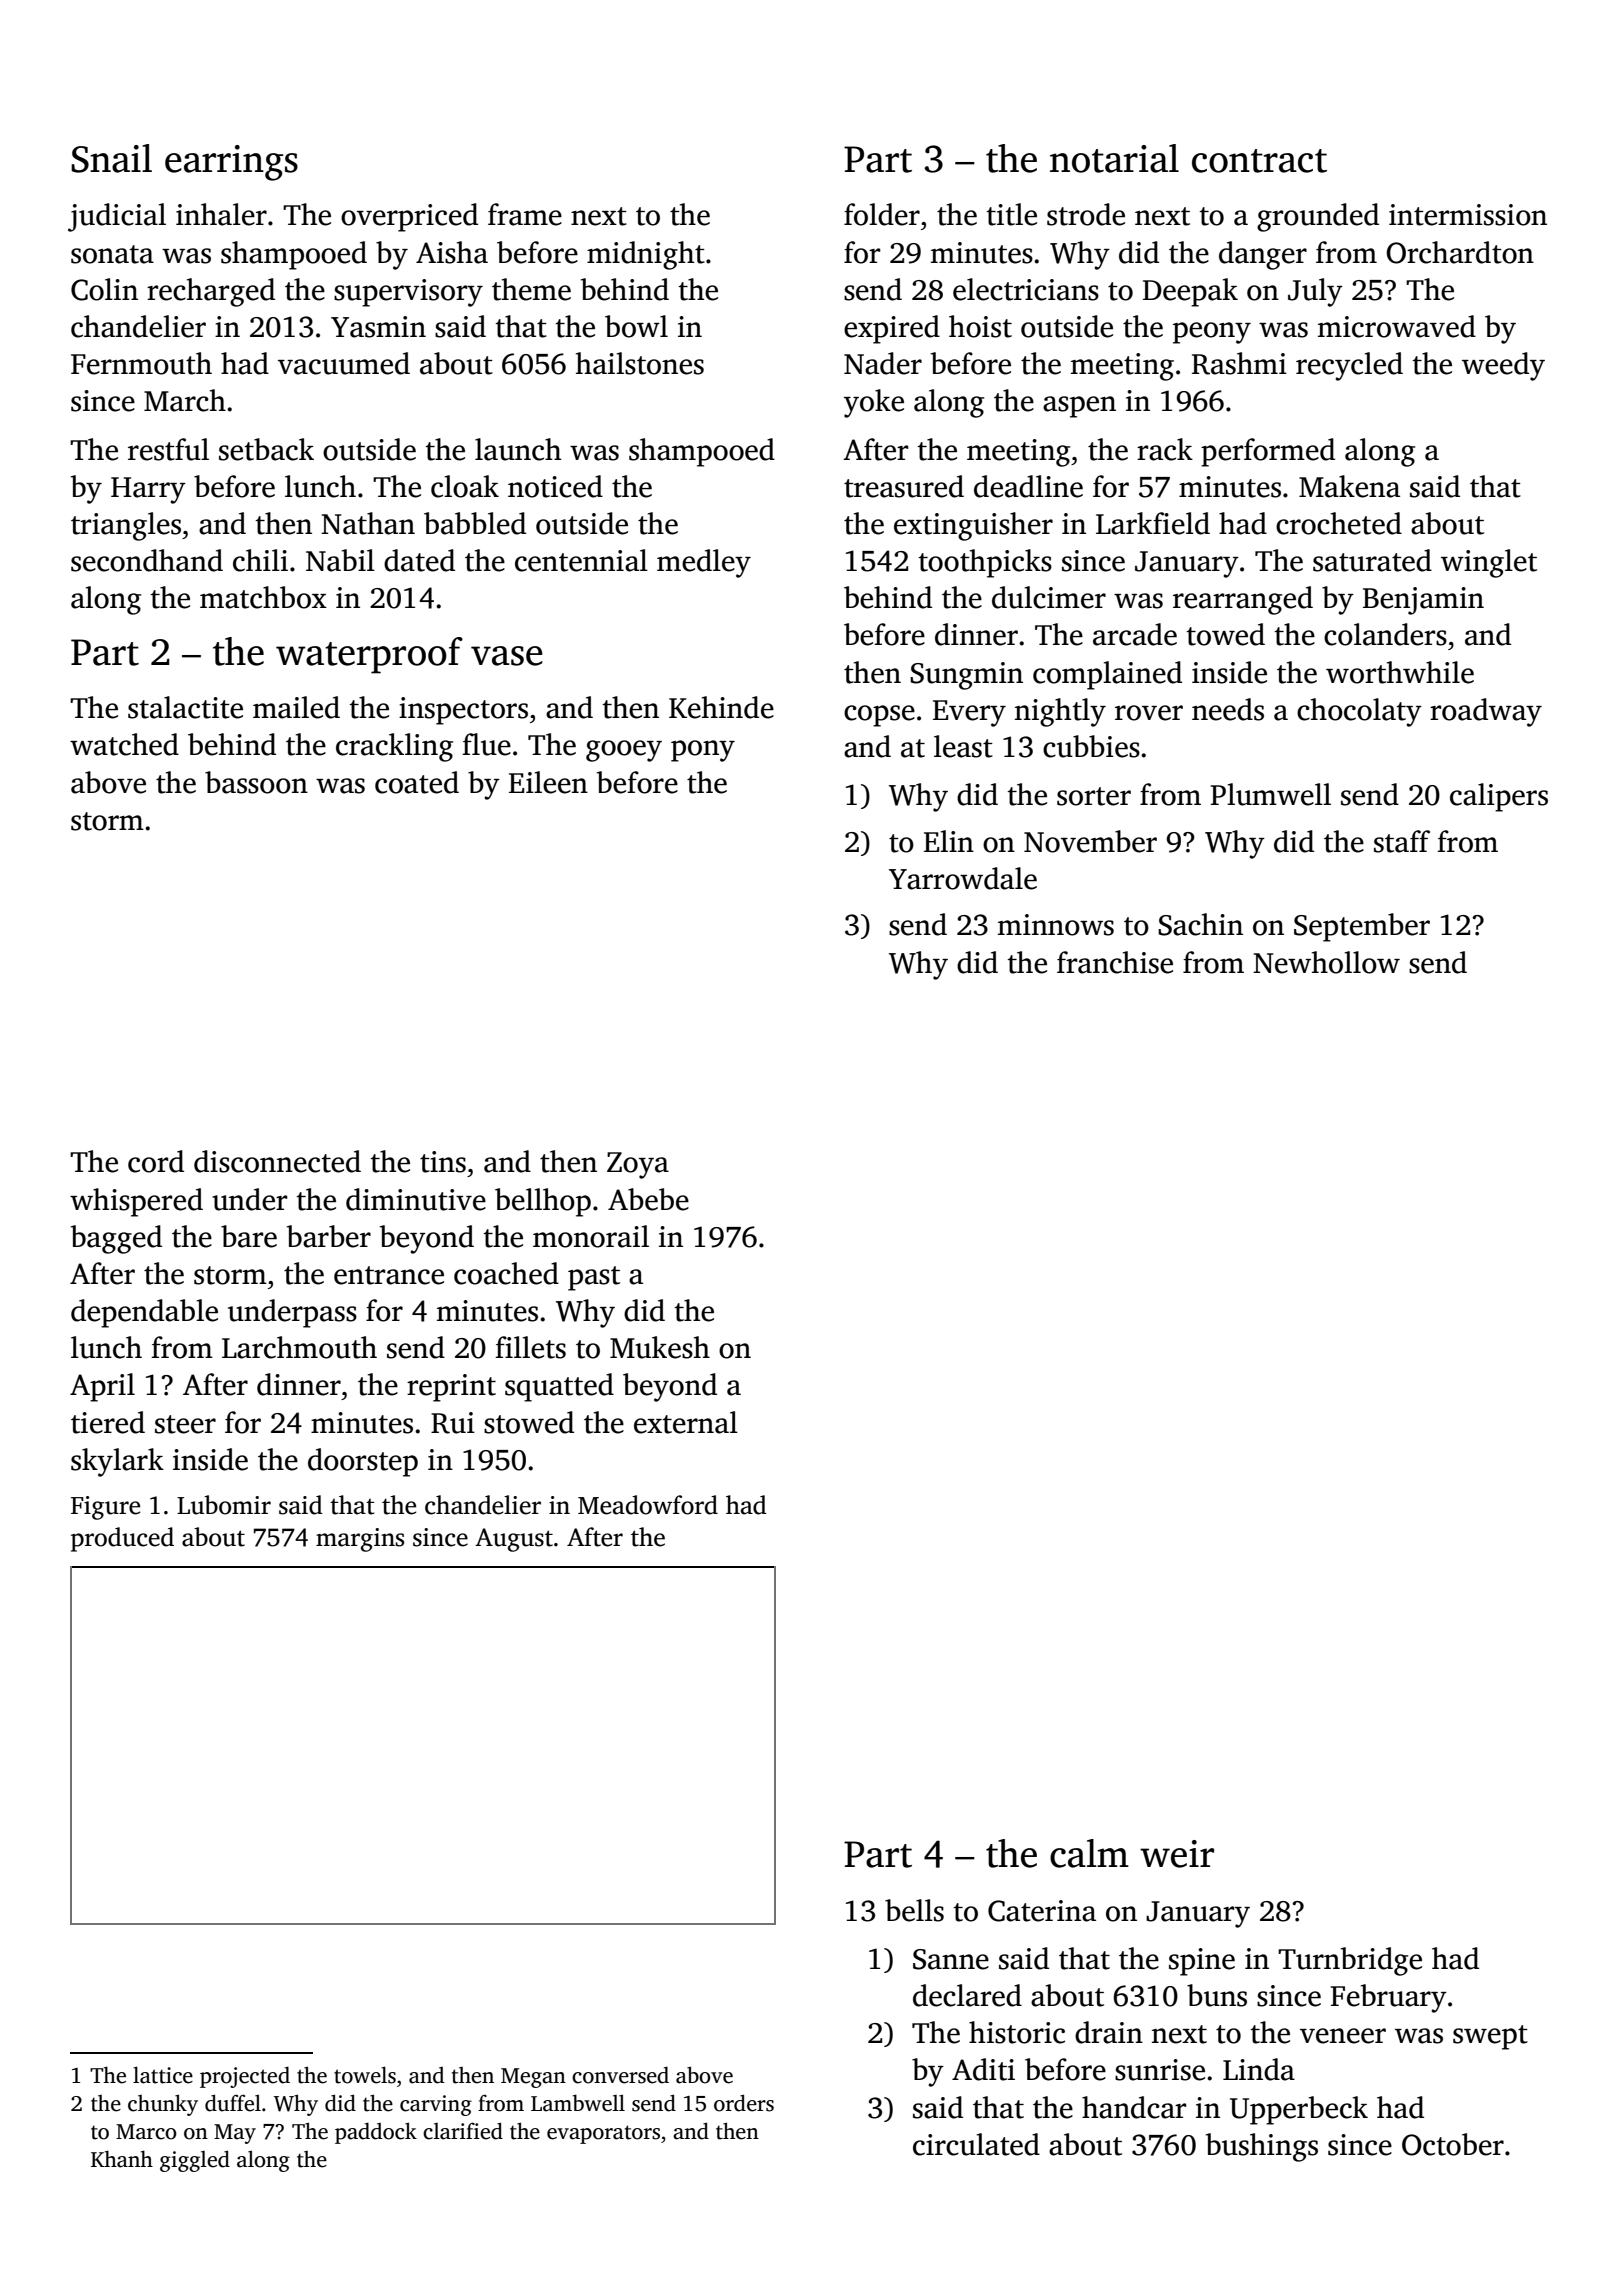 This image has height=2292, width=1620. I want to click on August, so click(514, 1540).
